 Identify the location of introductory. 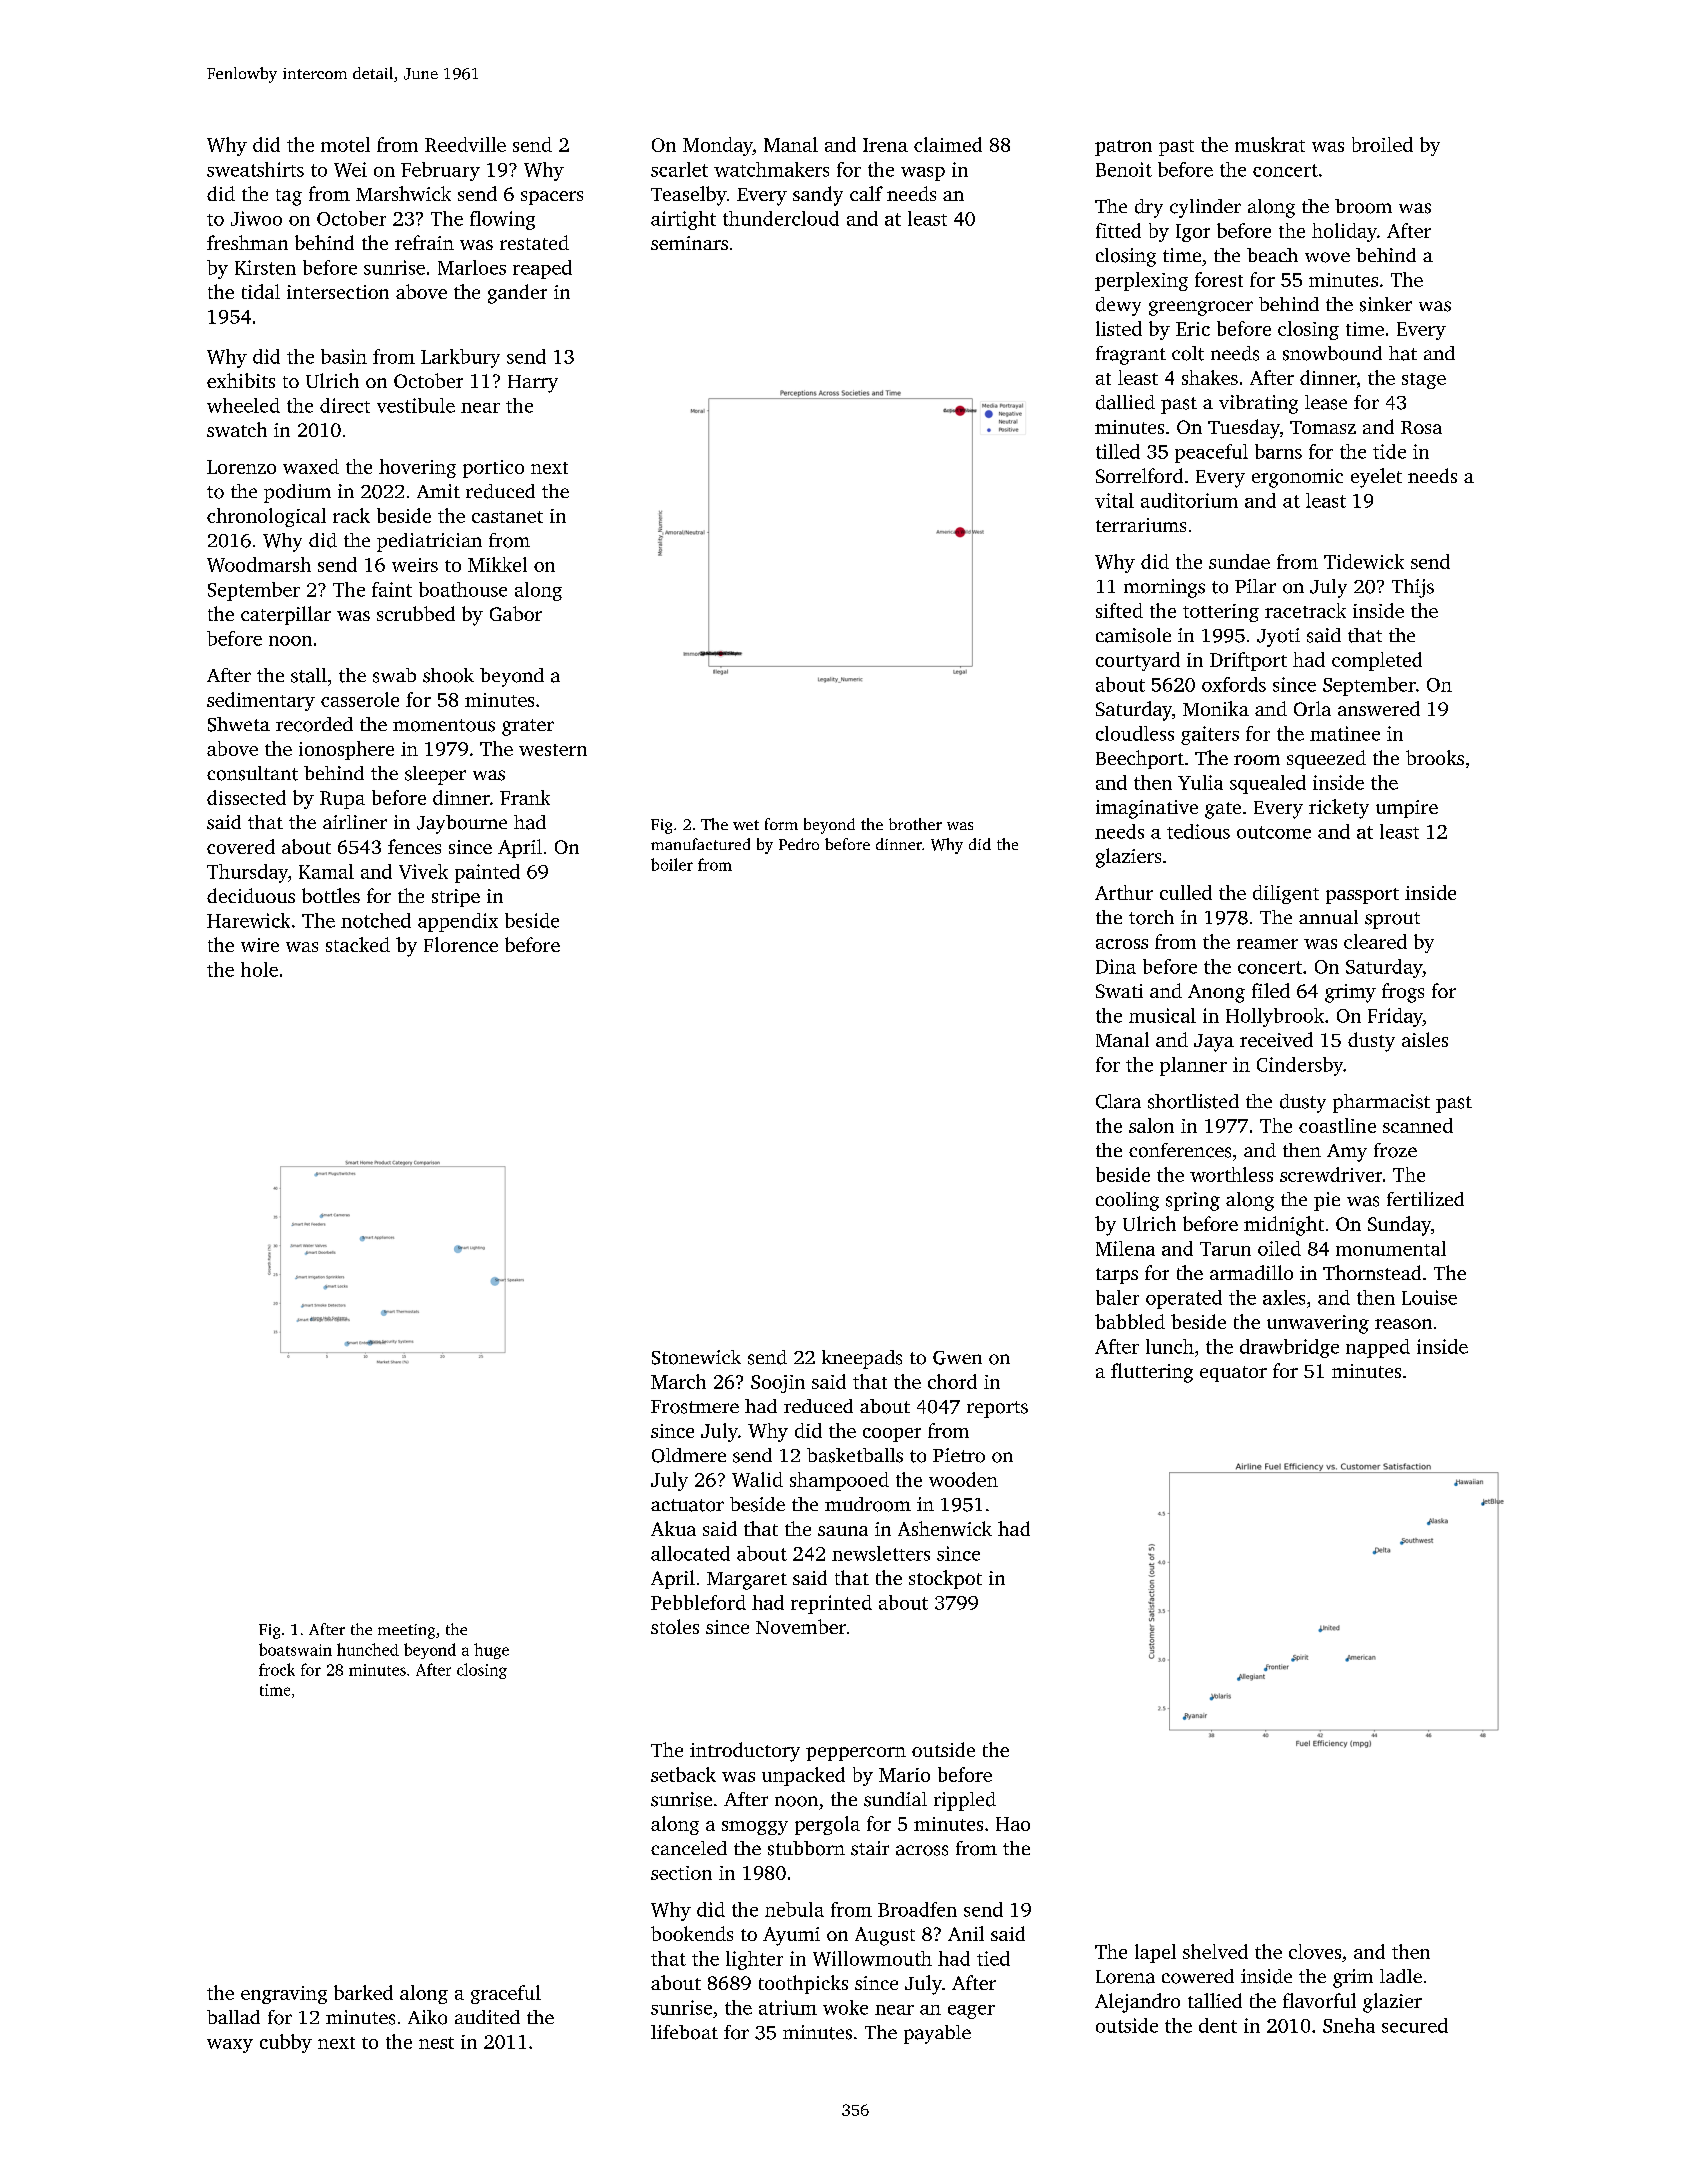
(745, 1752).
